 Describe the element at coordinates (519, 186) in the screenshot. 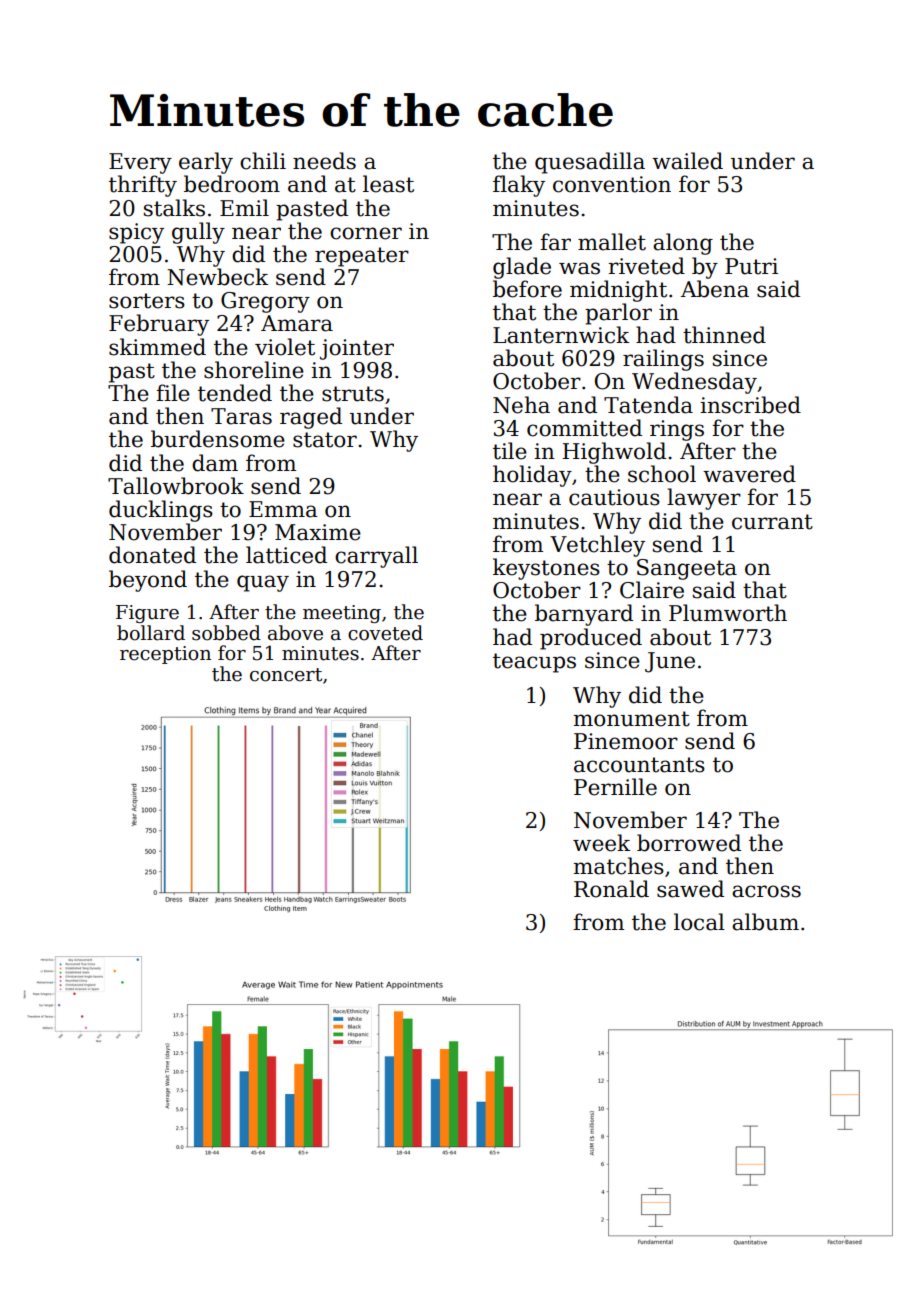

I see `flaky` at that location.
